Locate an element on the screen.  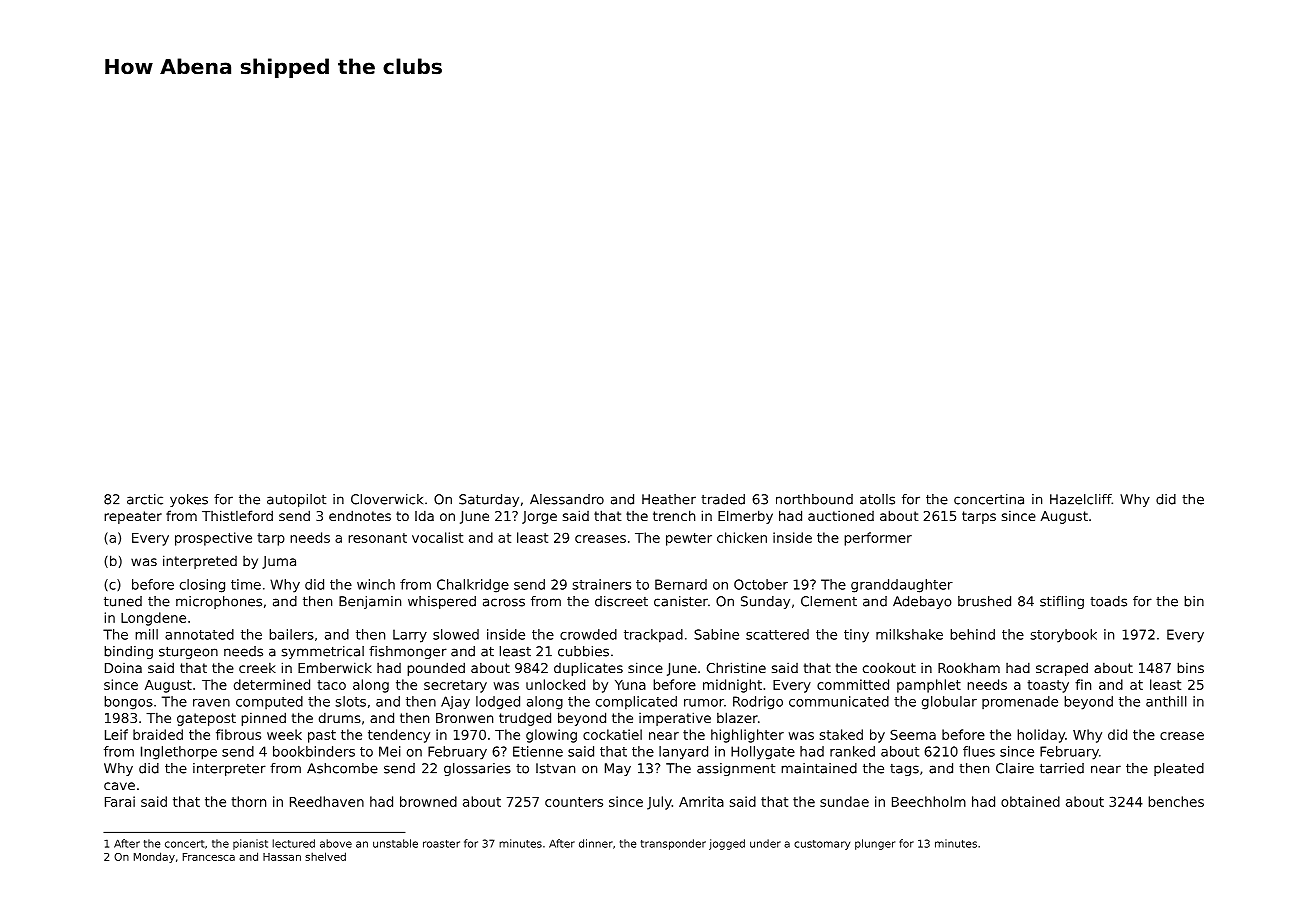
Monday is located at coordinates (154, 857).
